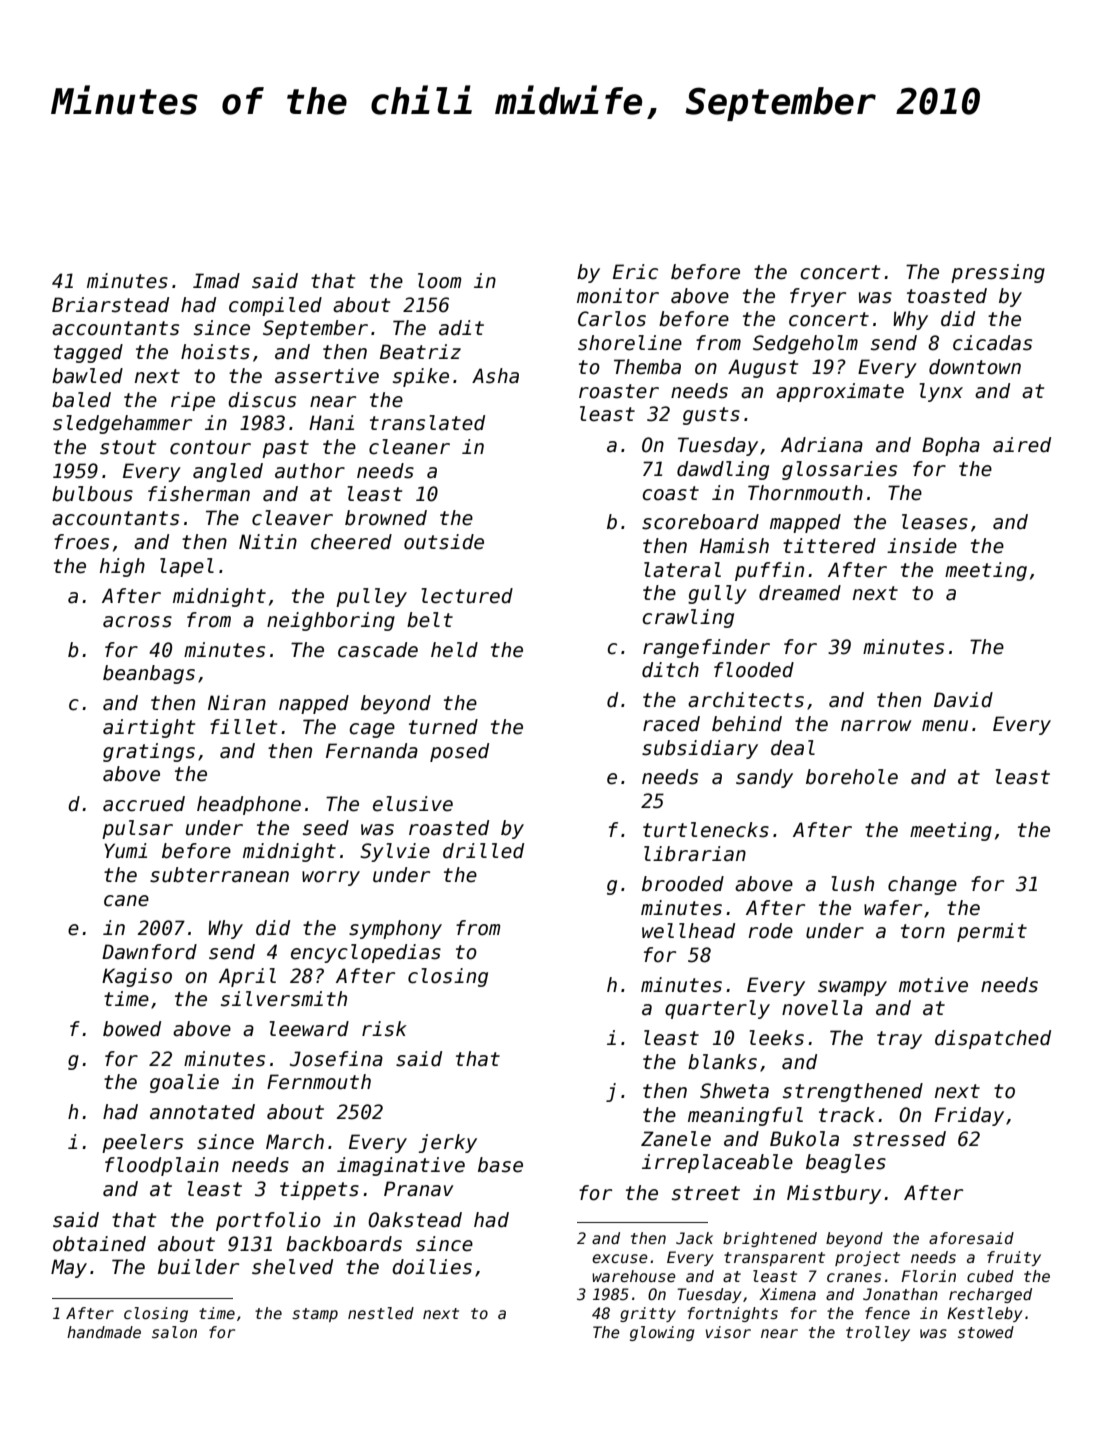 This document has height=1432, width=1107. I want to click on worry, so click(331, 878).
